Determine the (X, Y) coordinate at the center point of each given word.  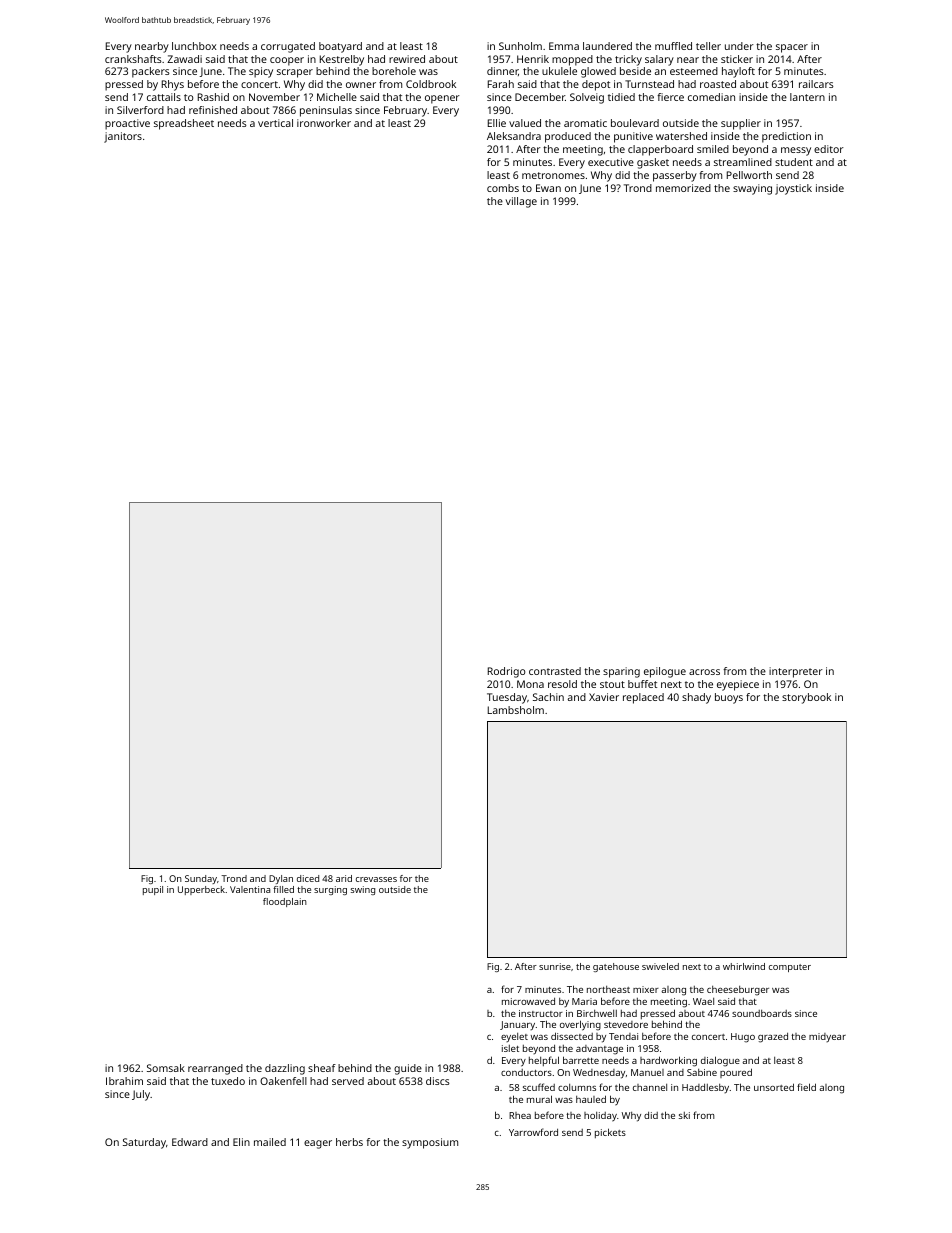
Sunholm (520, 46)
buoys (729, 698)
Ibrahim (124, 1081)
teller (708, 46)
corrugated (288, 47)
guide (408, 1069)
